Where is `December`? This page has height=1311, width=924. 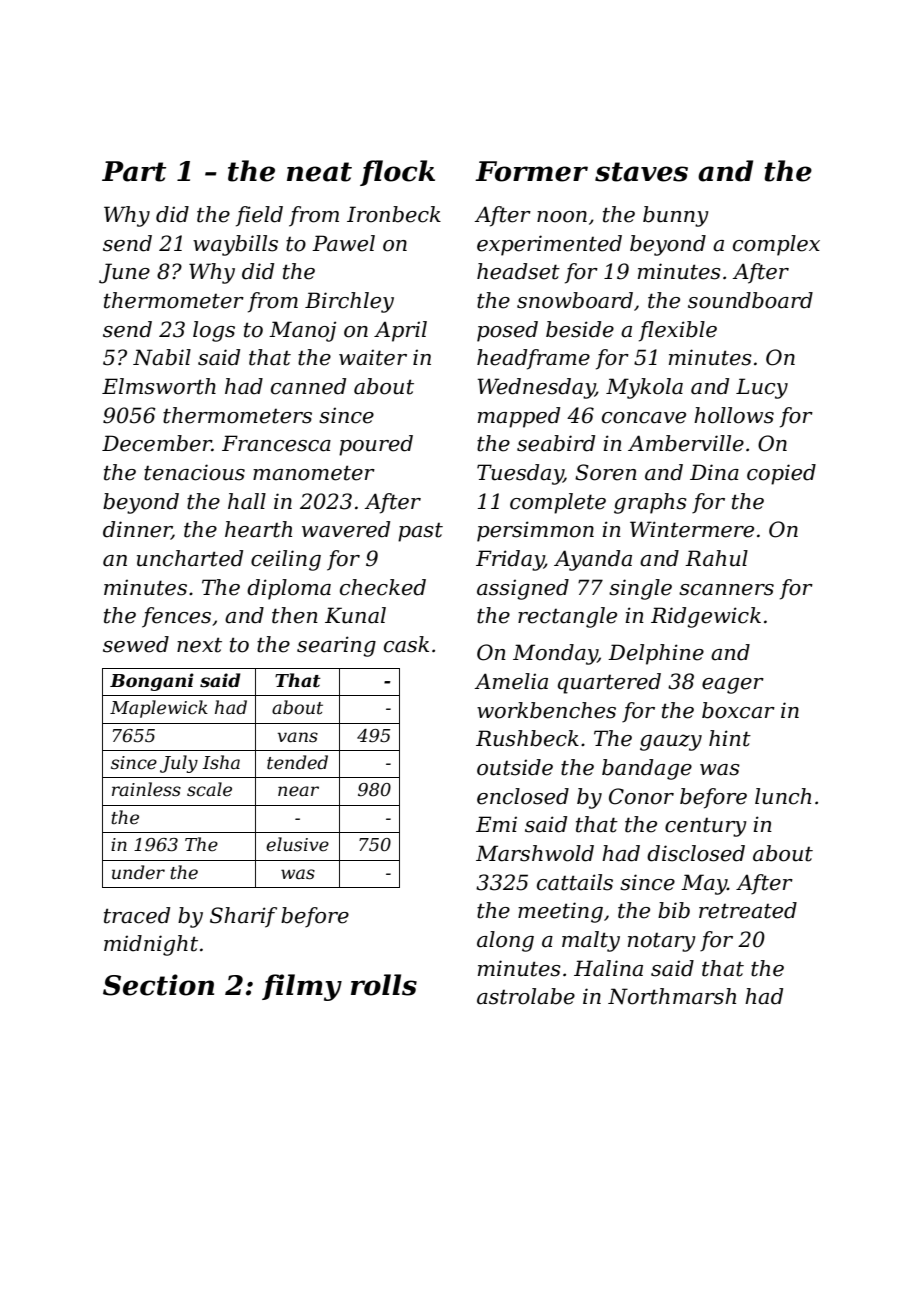 December is located at coordinates (157, 443).
